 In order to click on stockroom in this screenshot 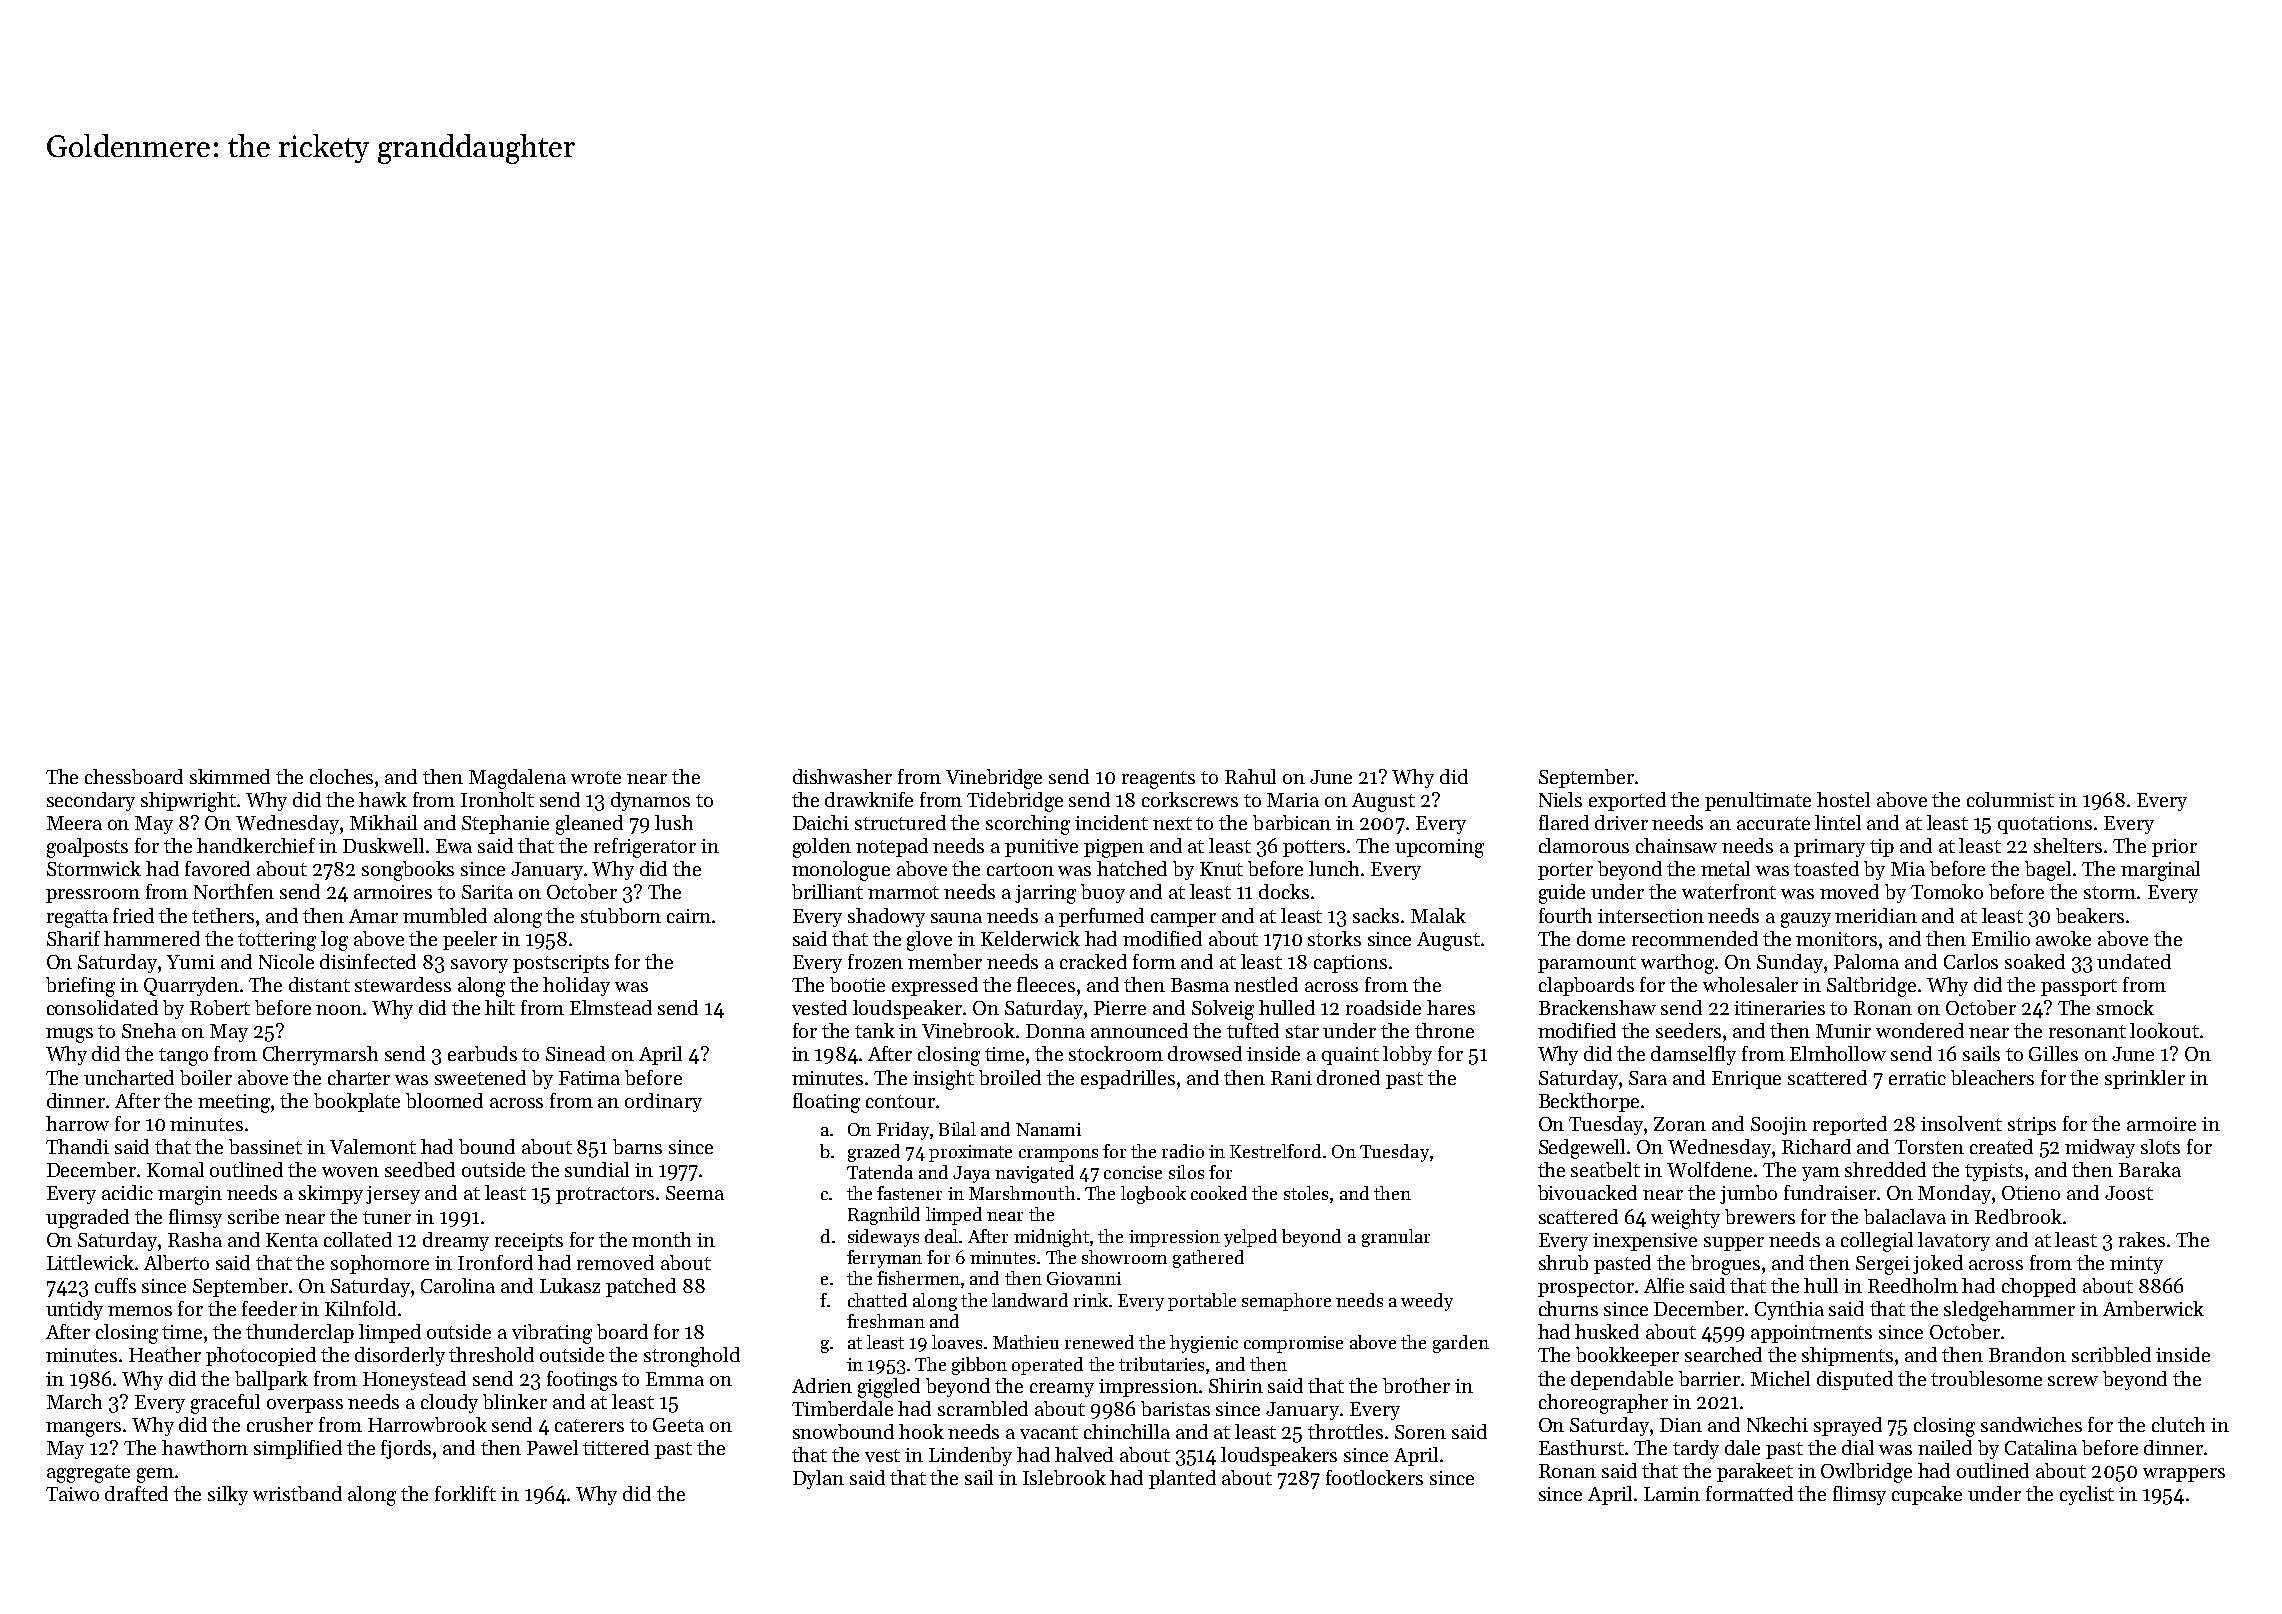, I will do `click(1116, 1053)`.
